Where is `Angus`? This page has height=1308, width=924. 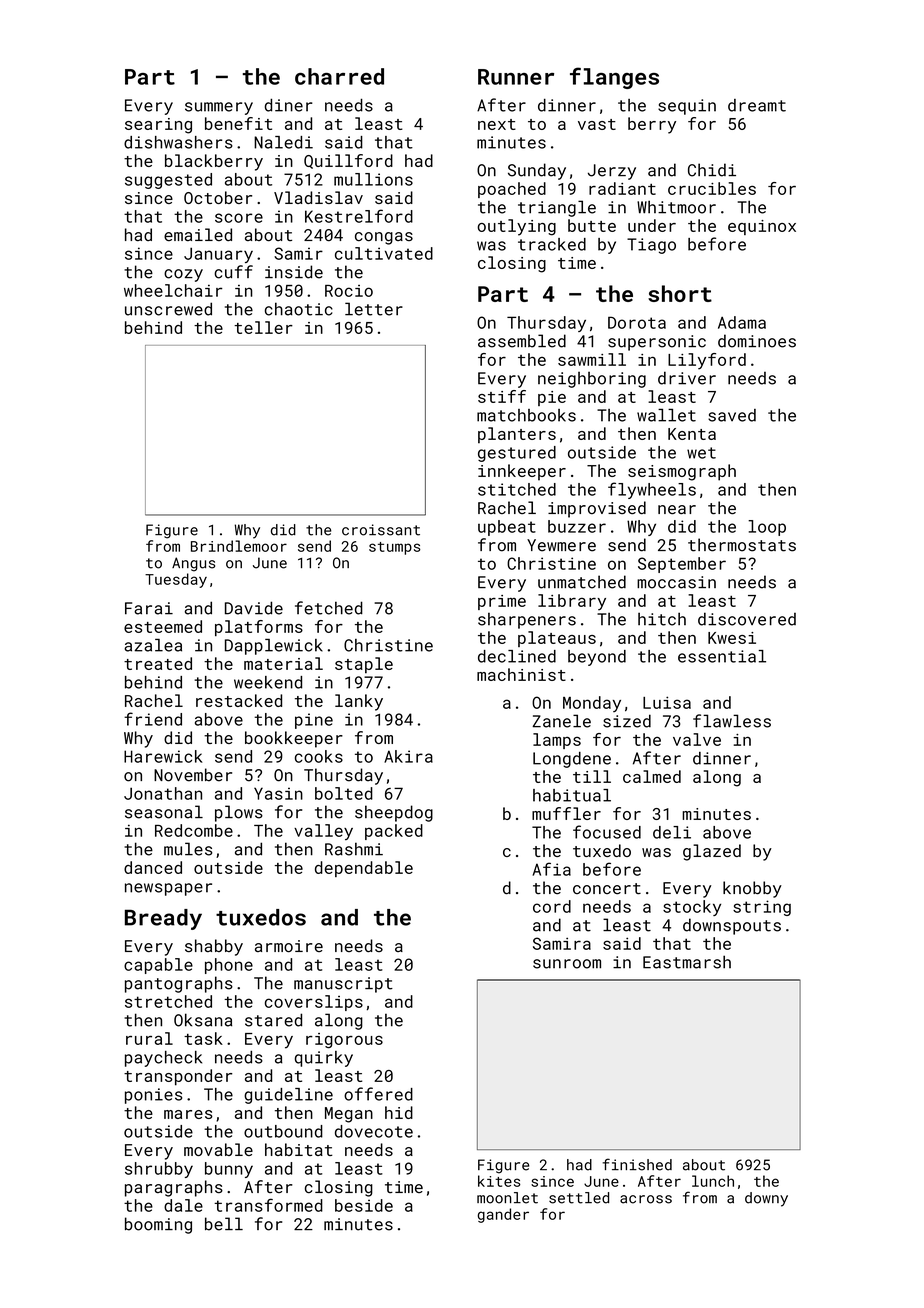
Angus is located at coordinates (193, 564).
